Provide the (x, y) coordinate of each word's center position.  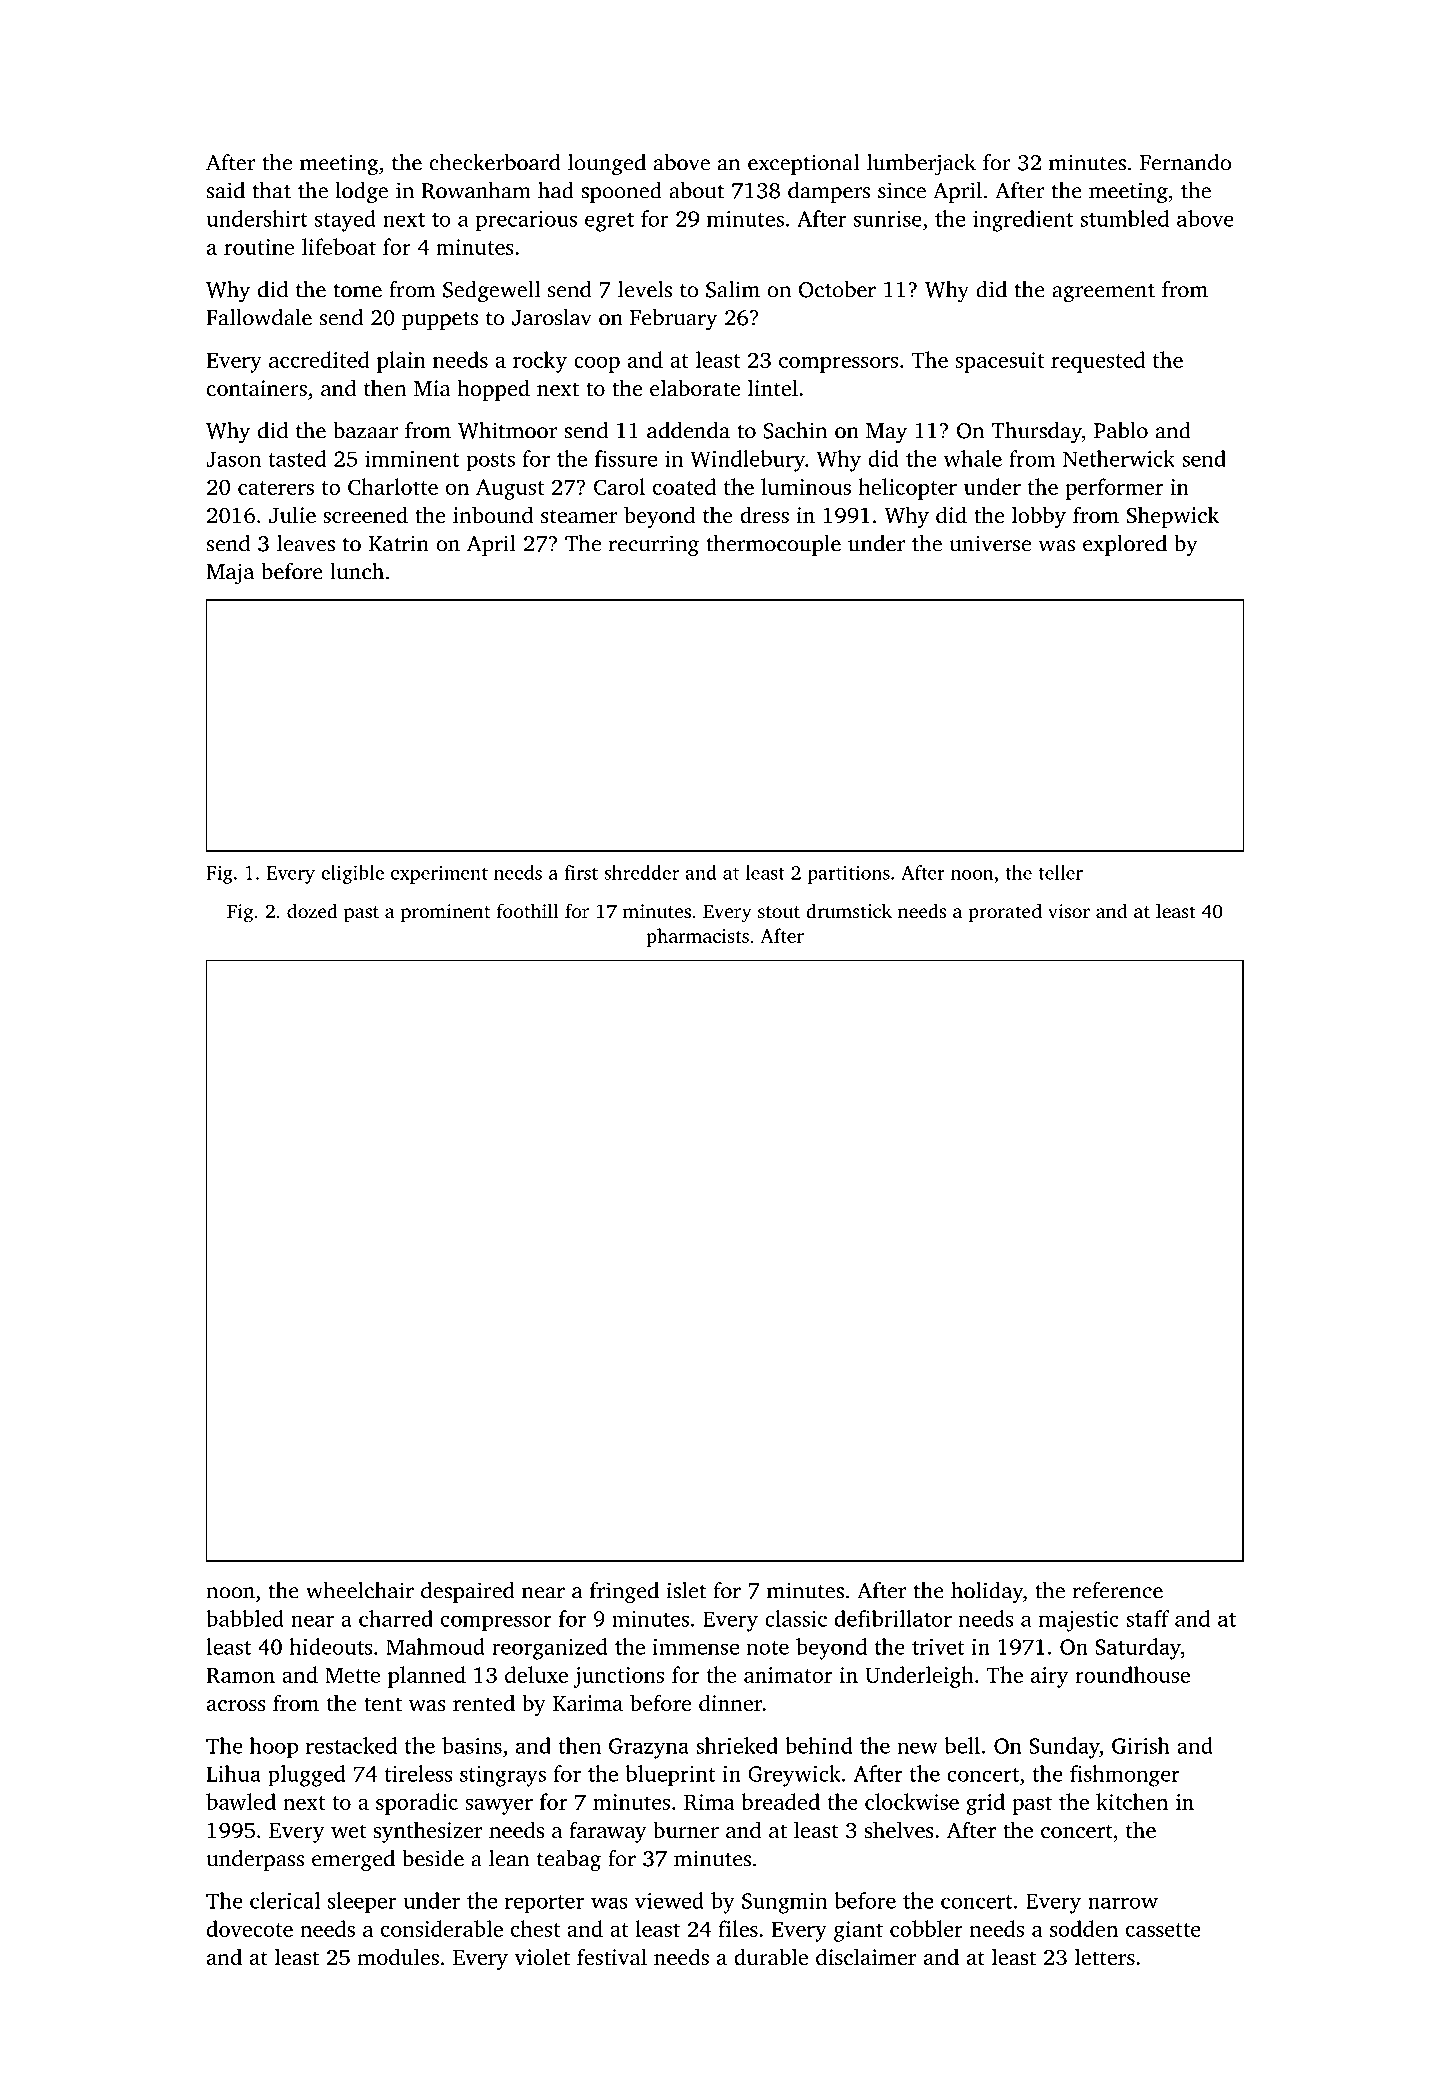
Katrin (399, 543)
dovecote (250, 1928)
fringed (624, 1593)
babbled (245, 1618)
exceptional (803, 164)
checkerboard (495, 162)
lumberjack (921, 165)
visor (1069, 911)
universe (990, 543)
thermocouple (773, 545)
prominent (445, 913)
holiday (987, 1593)
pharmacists (697, 937)
